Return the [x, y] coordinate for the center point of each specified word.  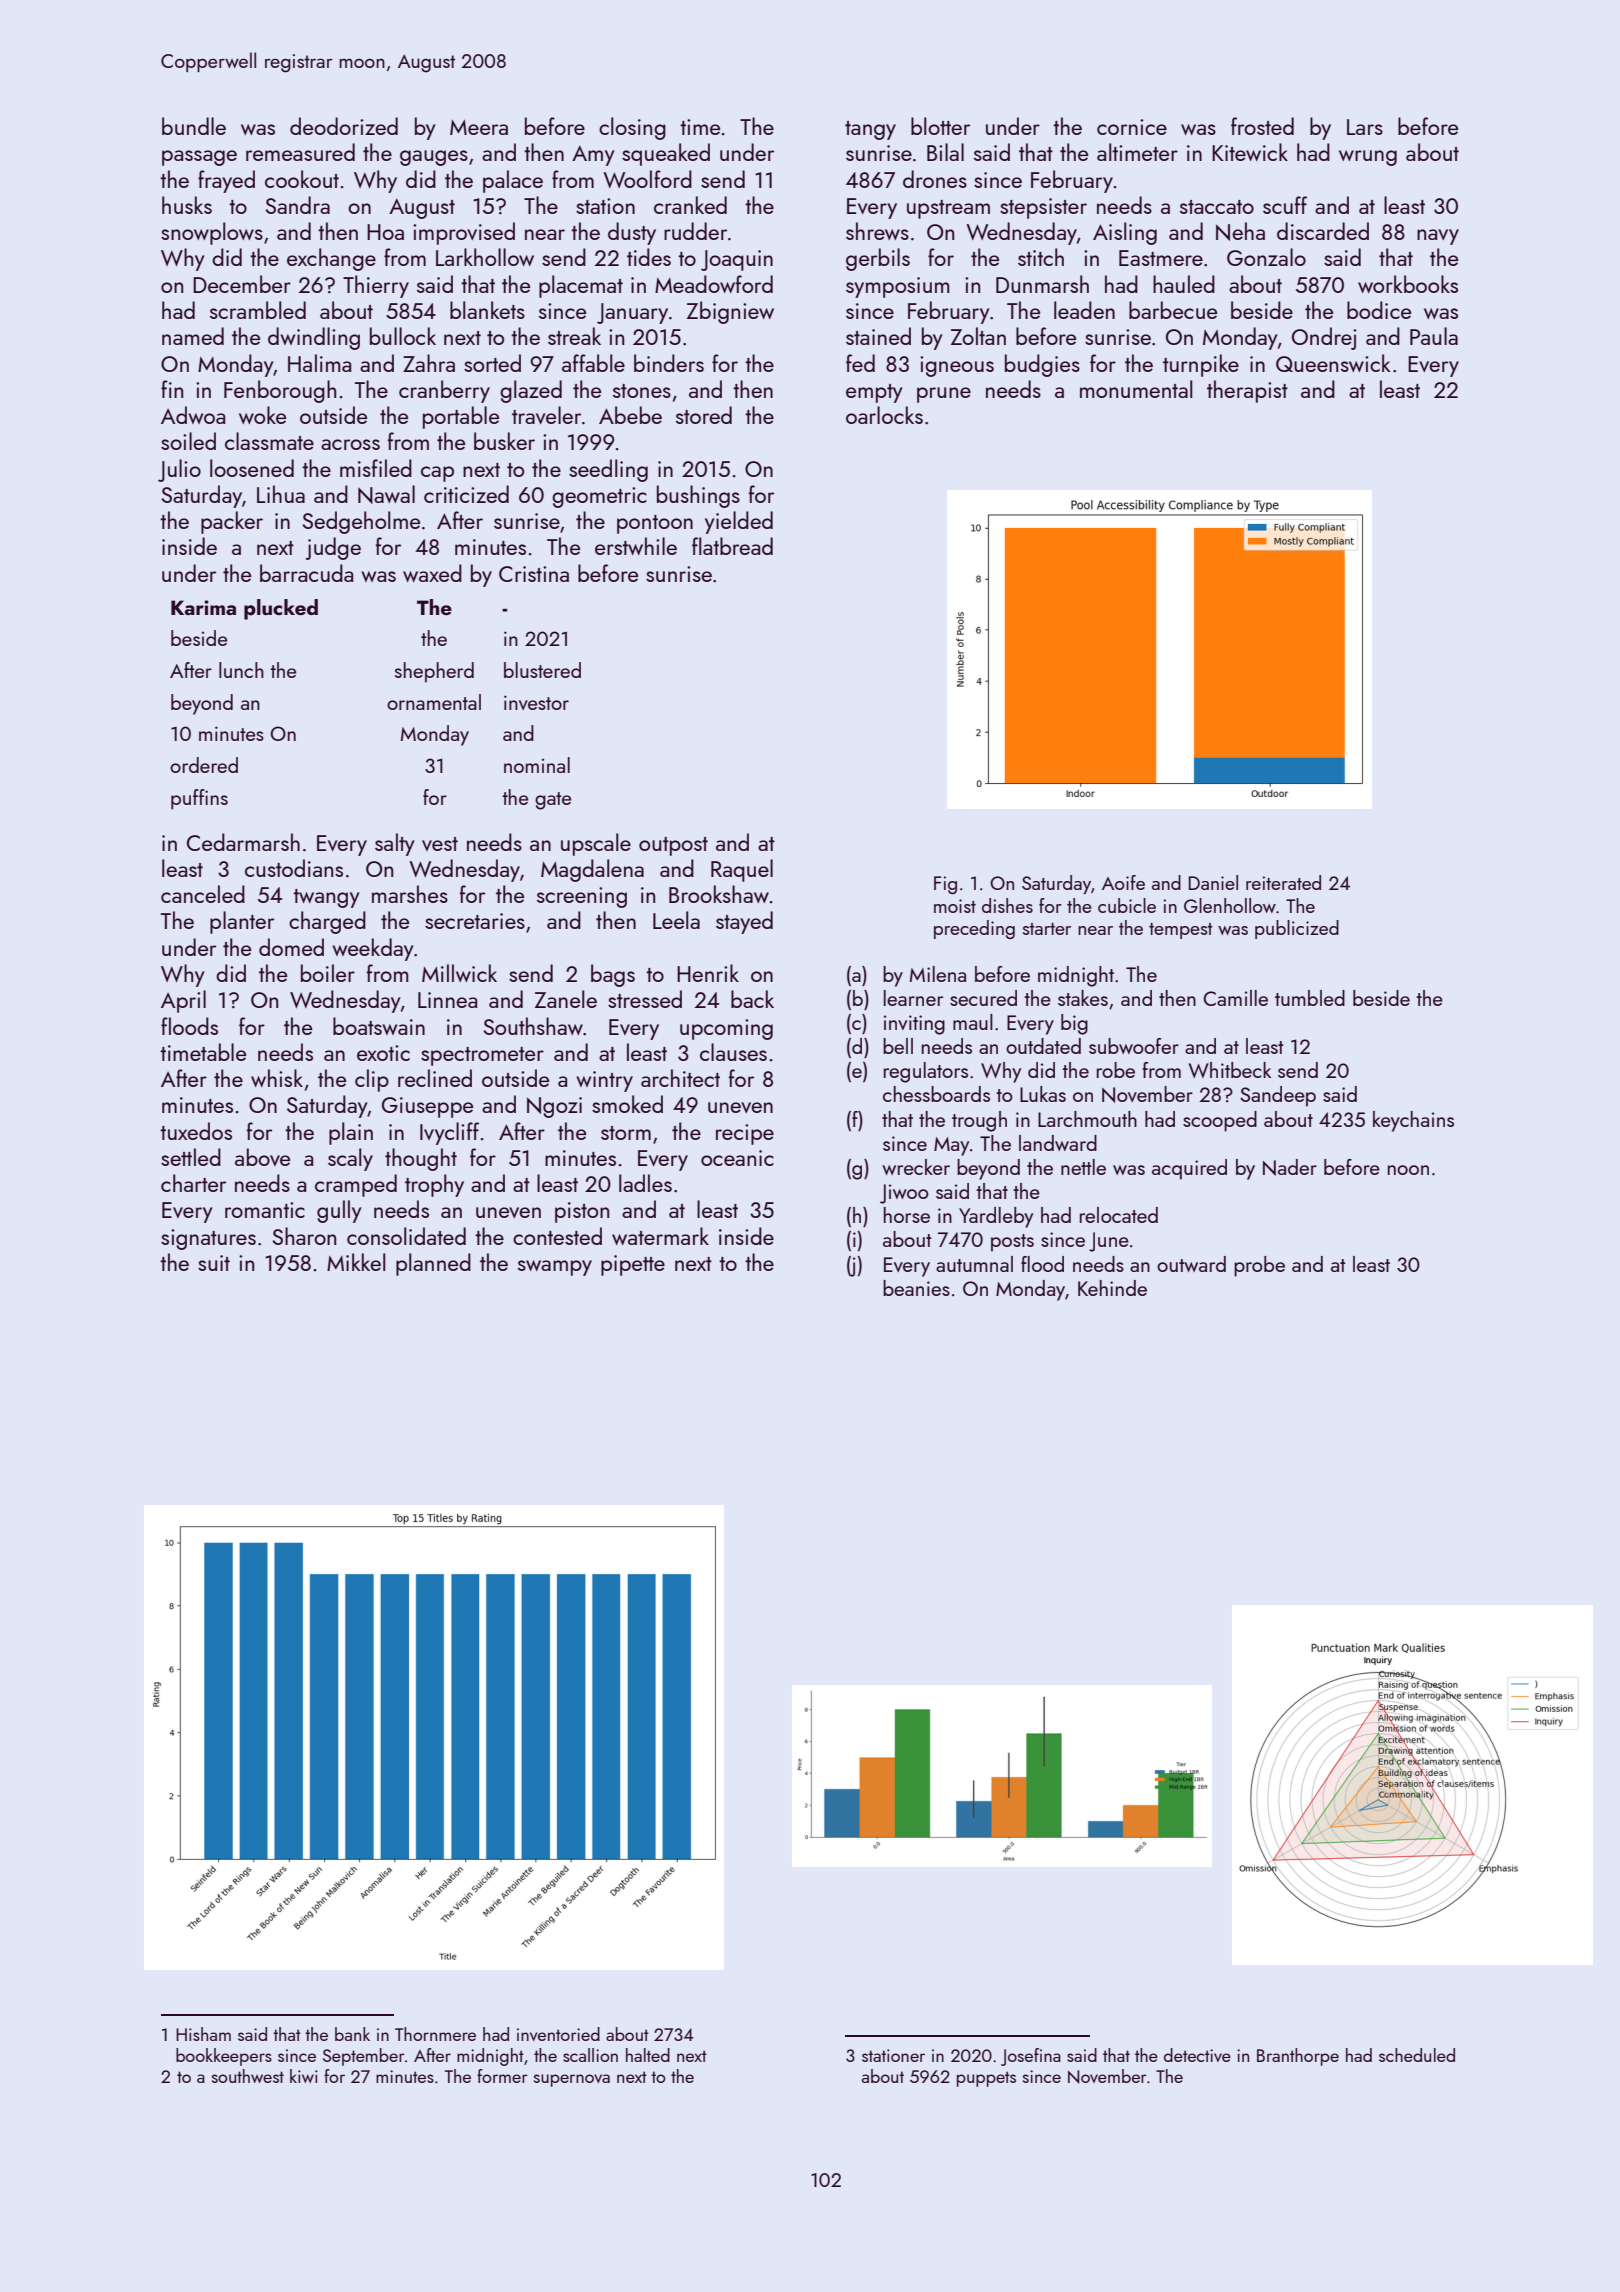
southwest [248, 2076]
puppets [986, 2079]
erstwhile [636, 546]
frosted [1262, 126]
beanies [916, 1288]
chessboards [936, 1094]
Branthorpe [1298, 2057]
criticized [466, 494]
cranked [690, 205]
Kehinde [1112, 1288]
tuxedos [196, 1131]
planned [433, 1264]
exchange [331, 259]
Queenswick [1333, 363]
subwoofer [1134, 1046]
